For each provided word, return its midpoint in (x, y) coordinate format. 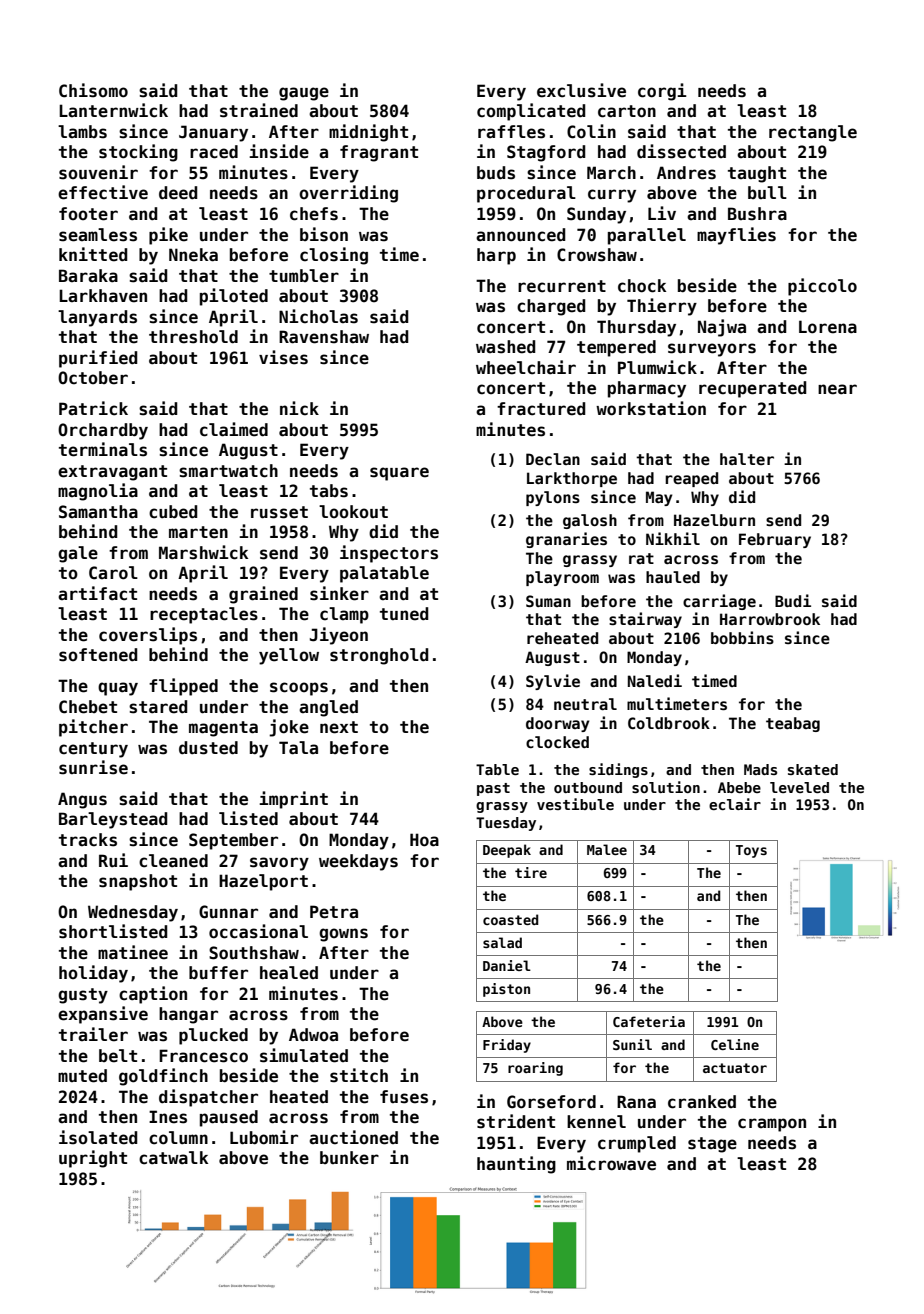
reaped (691, 479)
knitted (93, 254)
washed (505, 347)
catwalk (173, 1158)
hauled (673, 577)
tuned (404, 614)
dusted (208, 748)
